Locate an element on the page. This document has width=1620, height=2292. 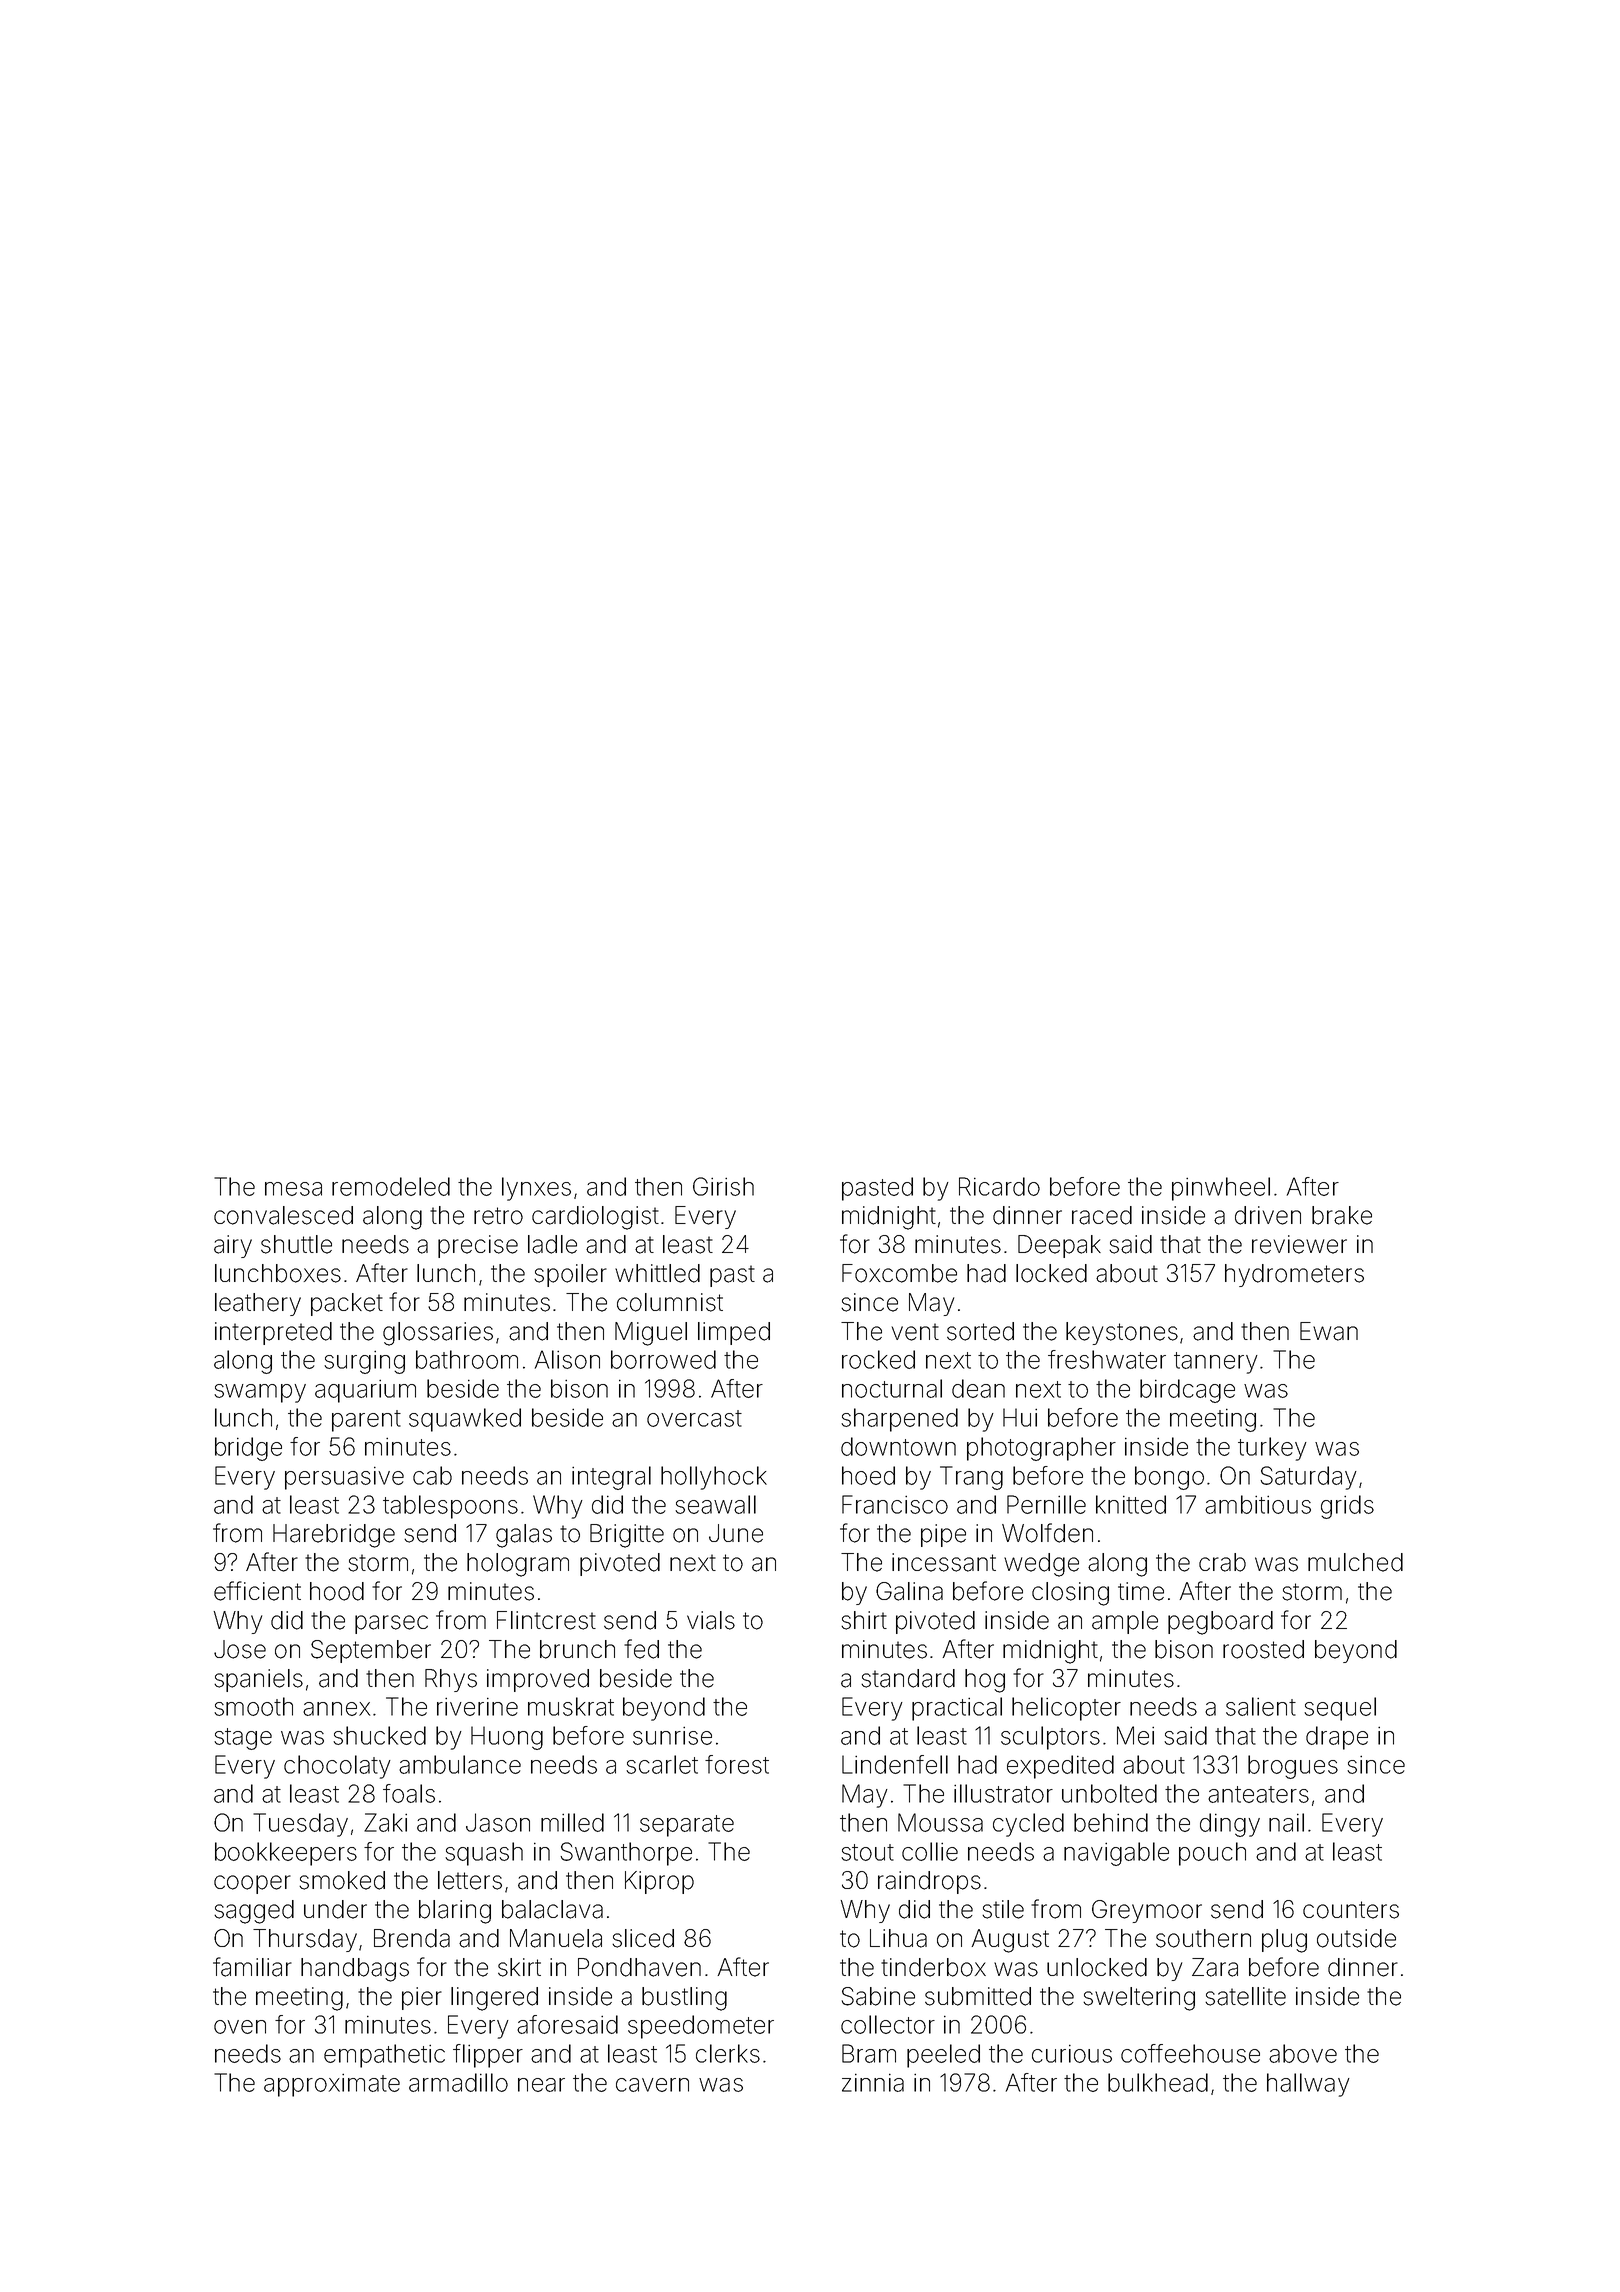
vent is located at coordinates (915, 1332).
